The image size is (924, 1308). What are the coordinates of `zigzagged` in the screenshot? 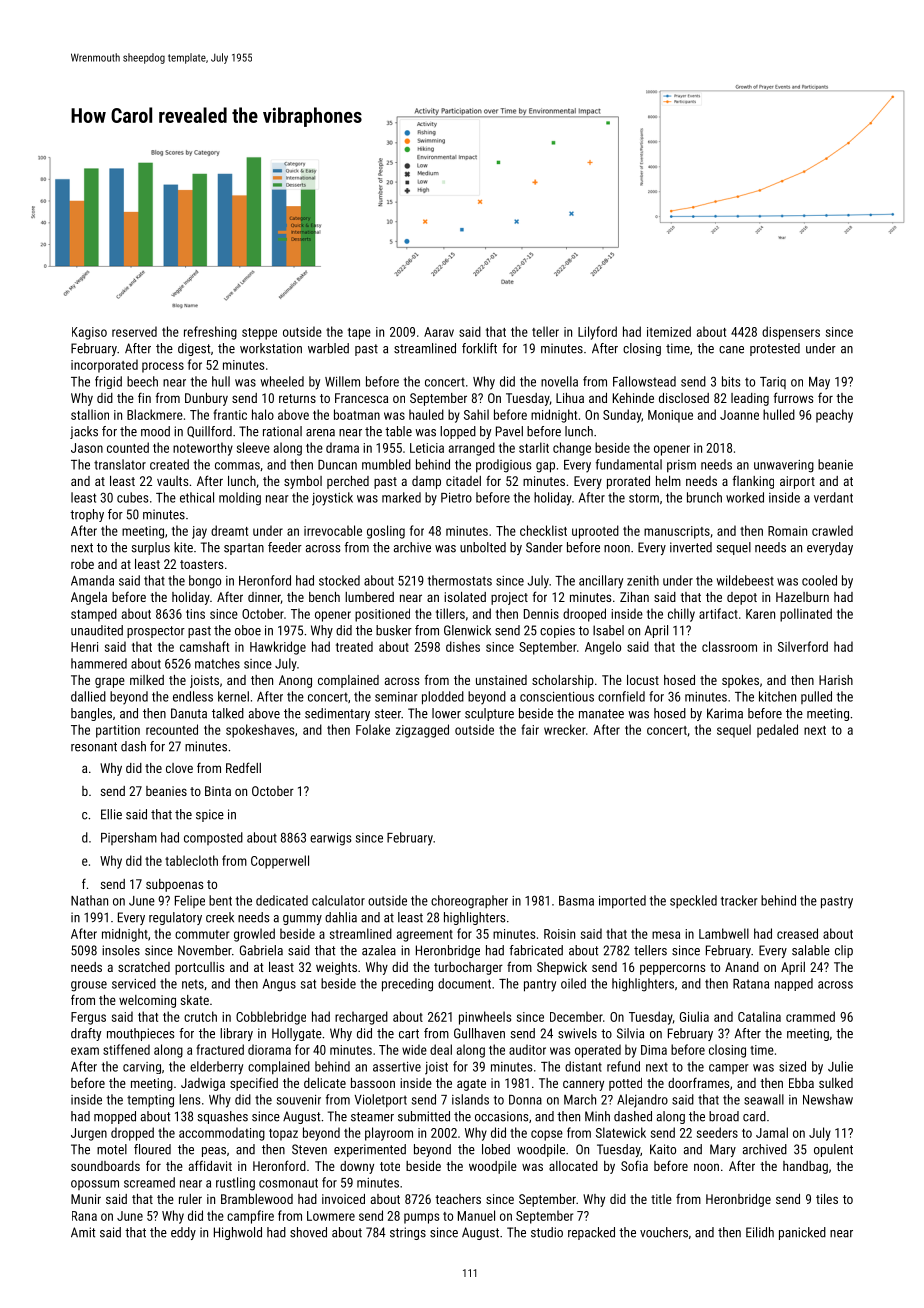 It's located at (422, 731).
